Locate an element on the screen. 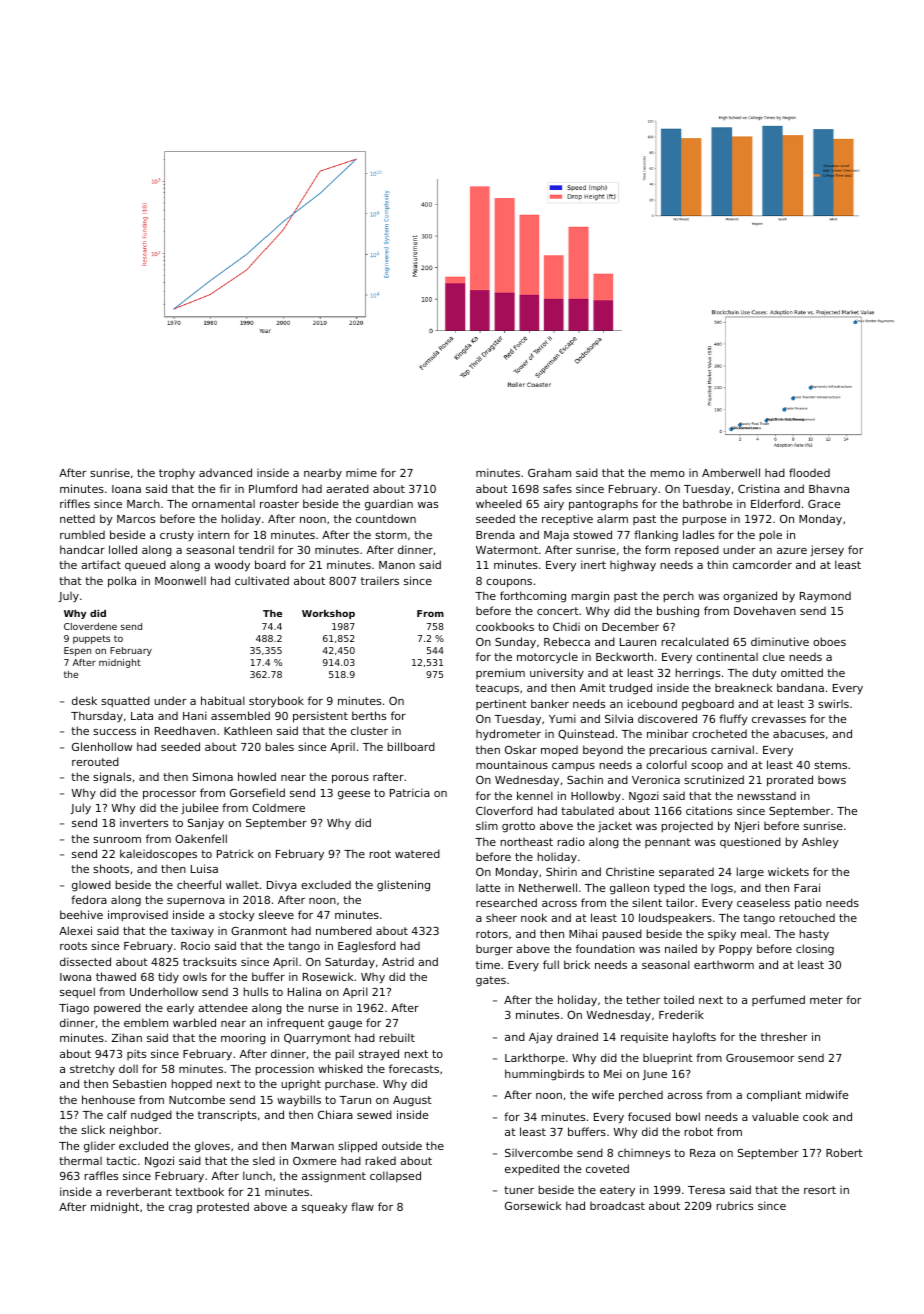 This screenshot has height=1314, width=924. burger is located at coordinates (494, 950).
